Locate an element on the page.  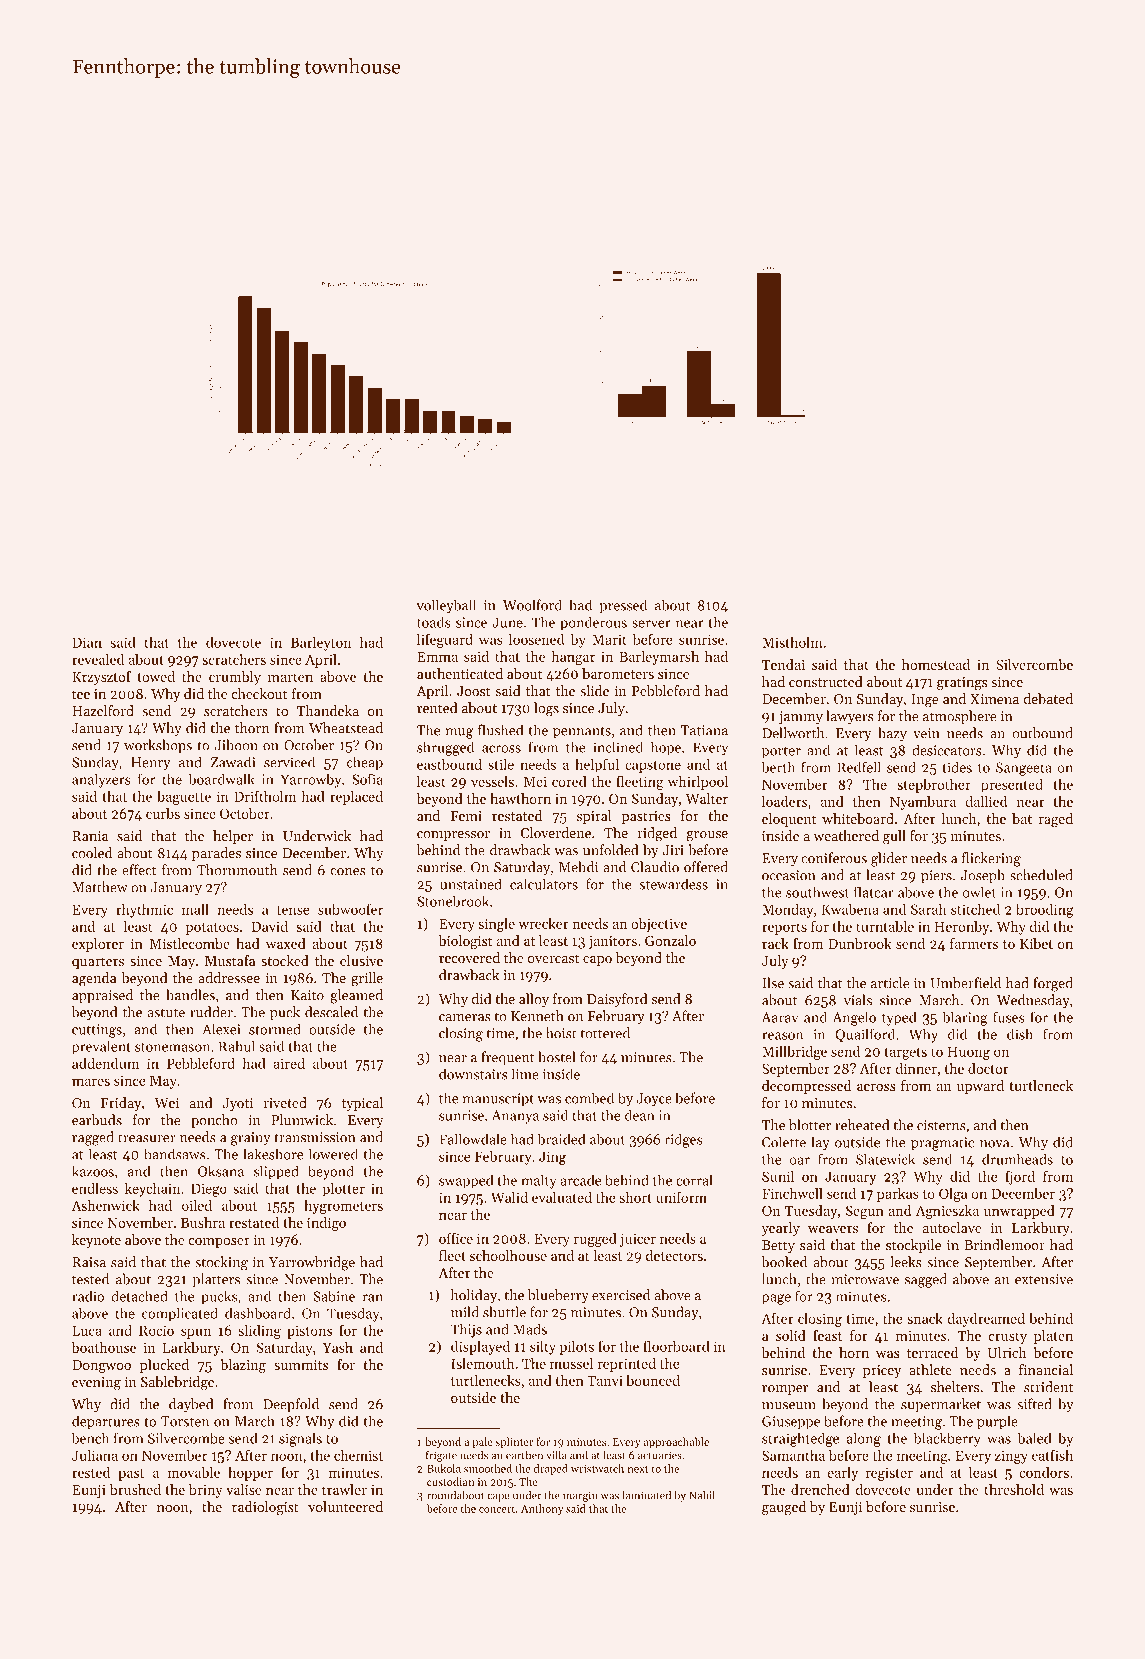
helper is located at coordinates (233, 837).
